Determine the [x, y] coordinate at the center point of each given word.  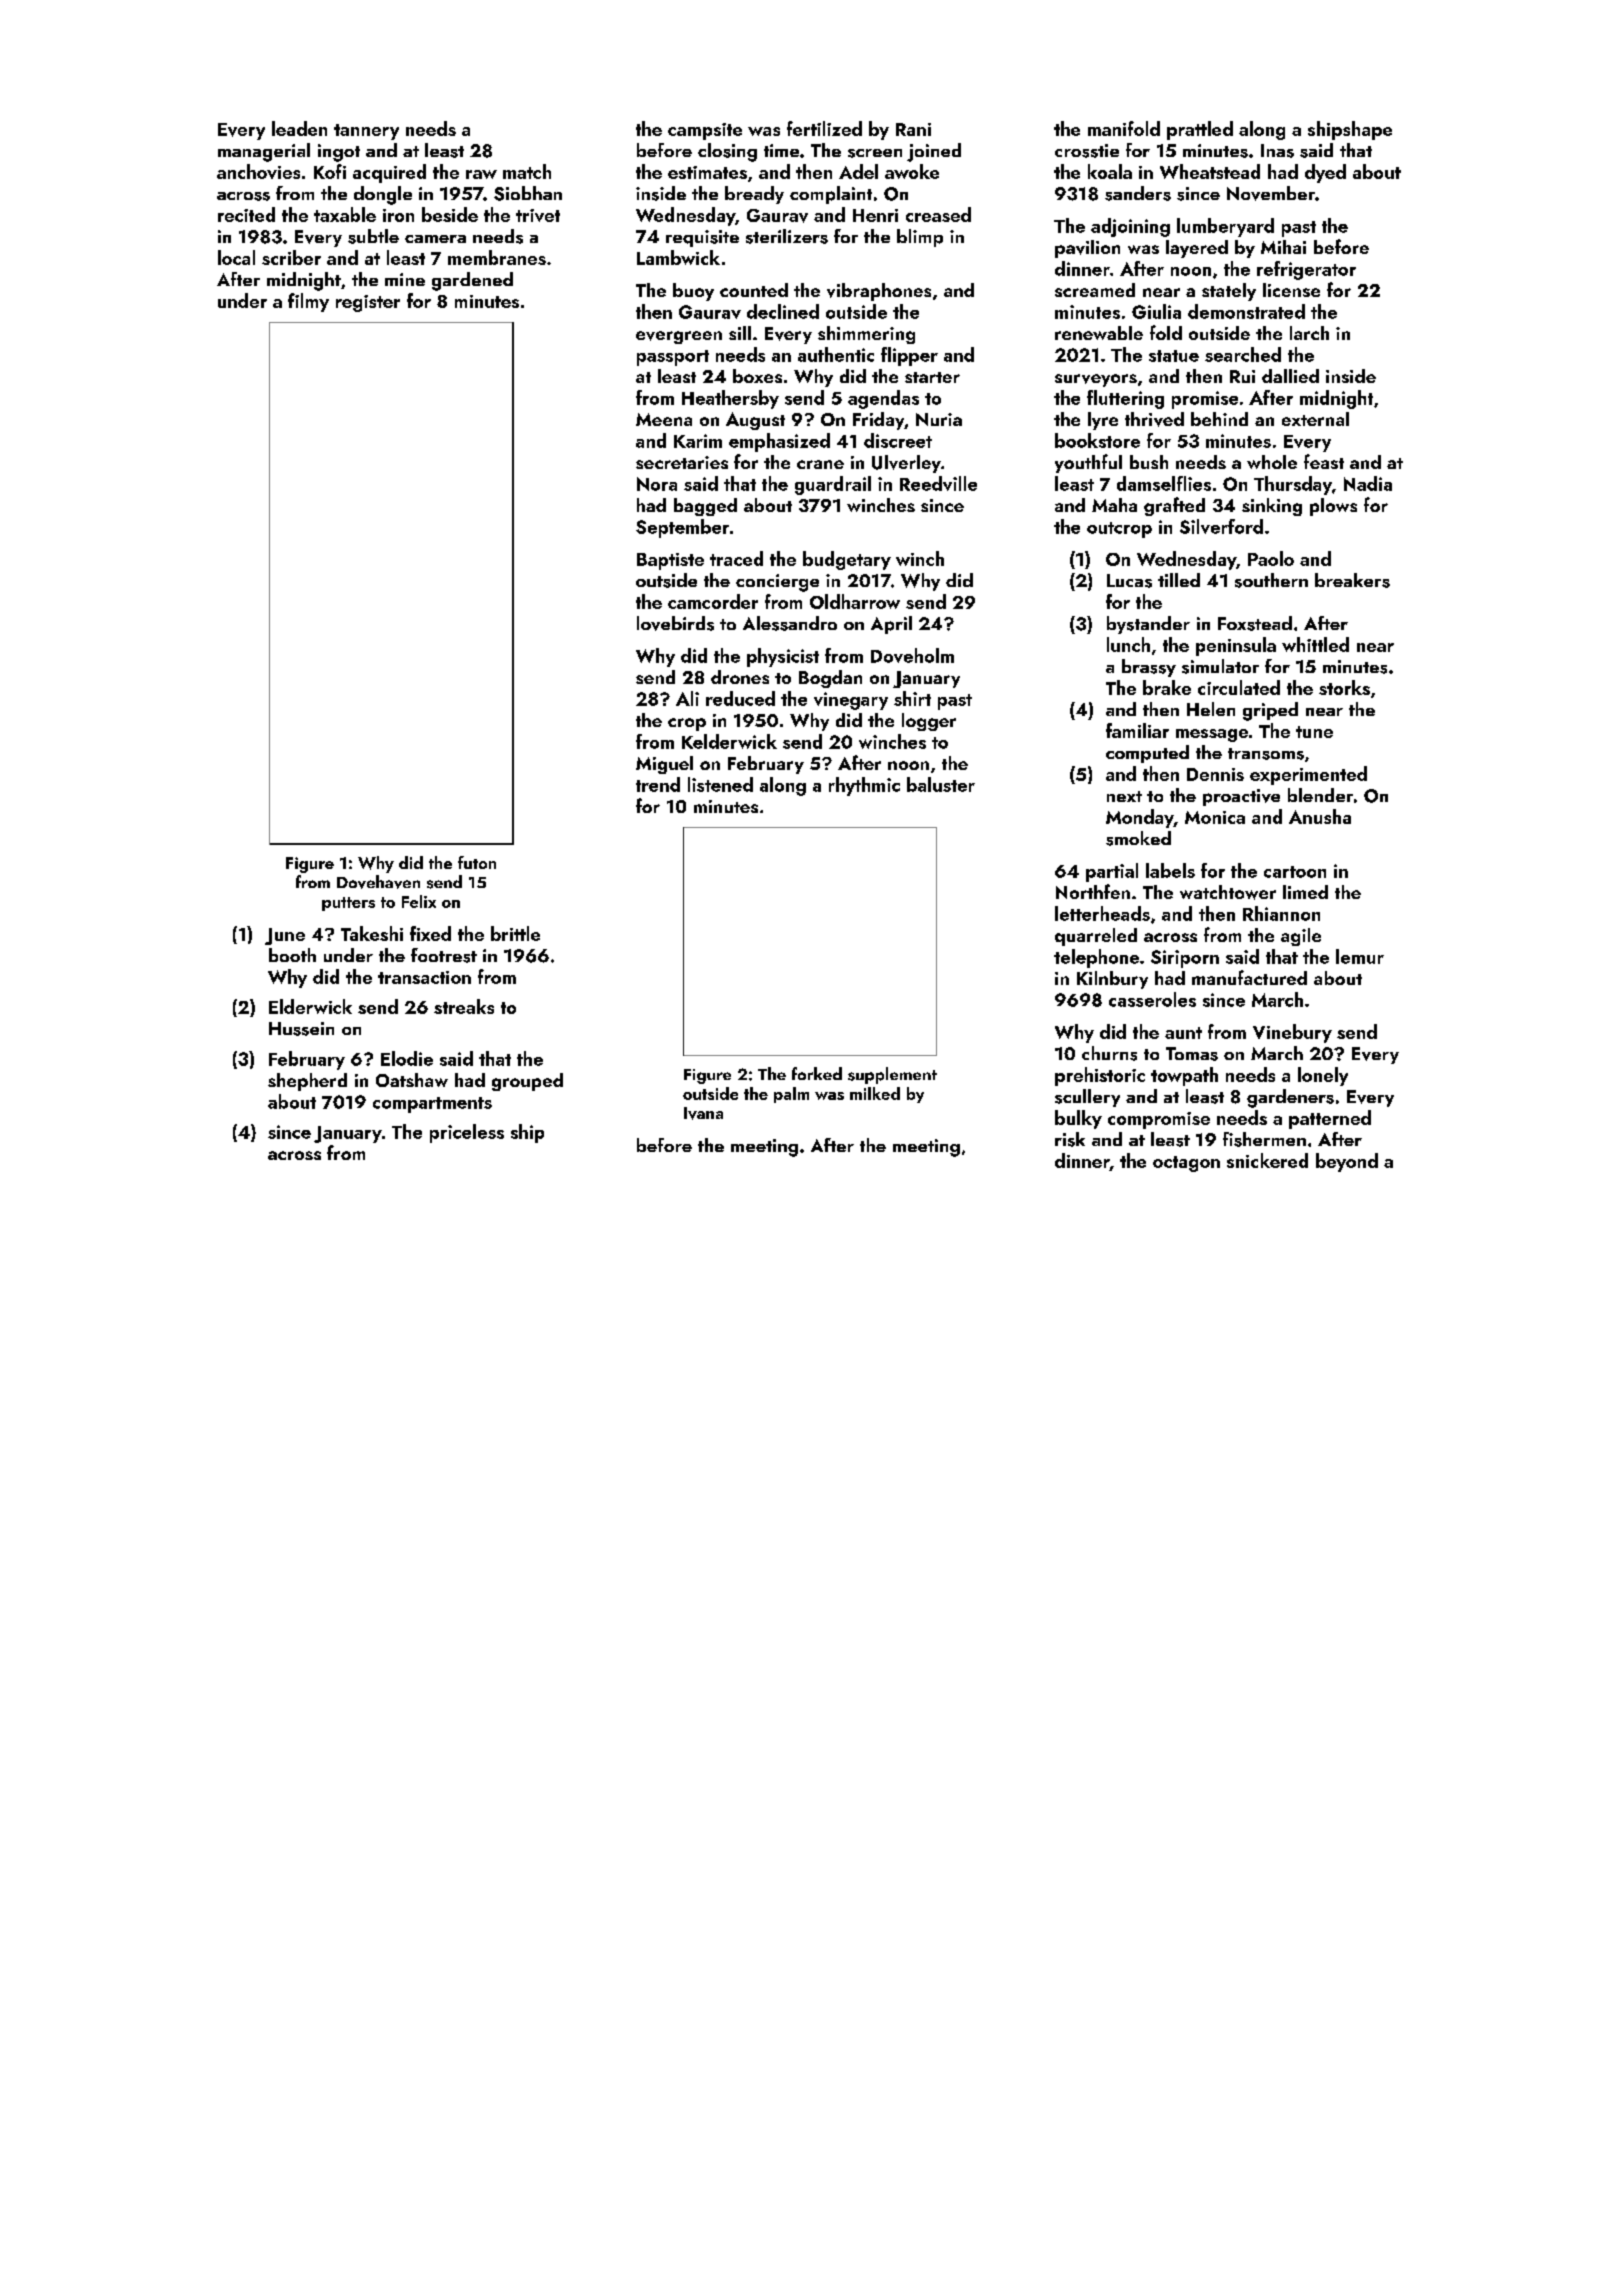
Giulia [1156, 311]
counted [754, 290]
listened [720, 784]
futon [477, 862]
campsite [705, 131]
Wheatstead [1210, 171]
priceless [467, 1133]
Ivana [703, 1113]
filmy [308, 302]
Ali [687, 698]
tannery [366, 132]
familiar [1137, 730]
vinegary [851, 701]
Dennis [1215, 774]
